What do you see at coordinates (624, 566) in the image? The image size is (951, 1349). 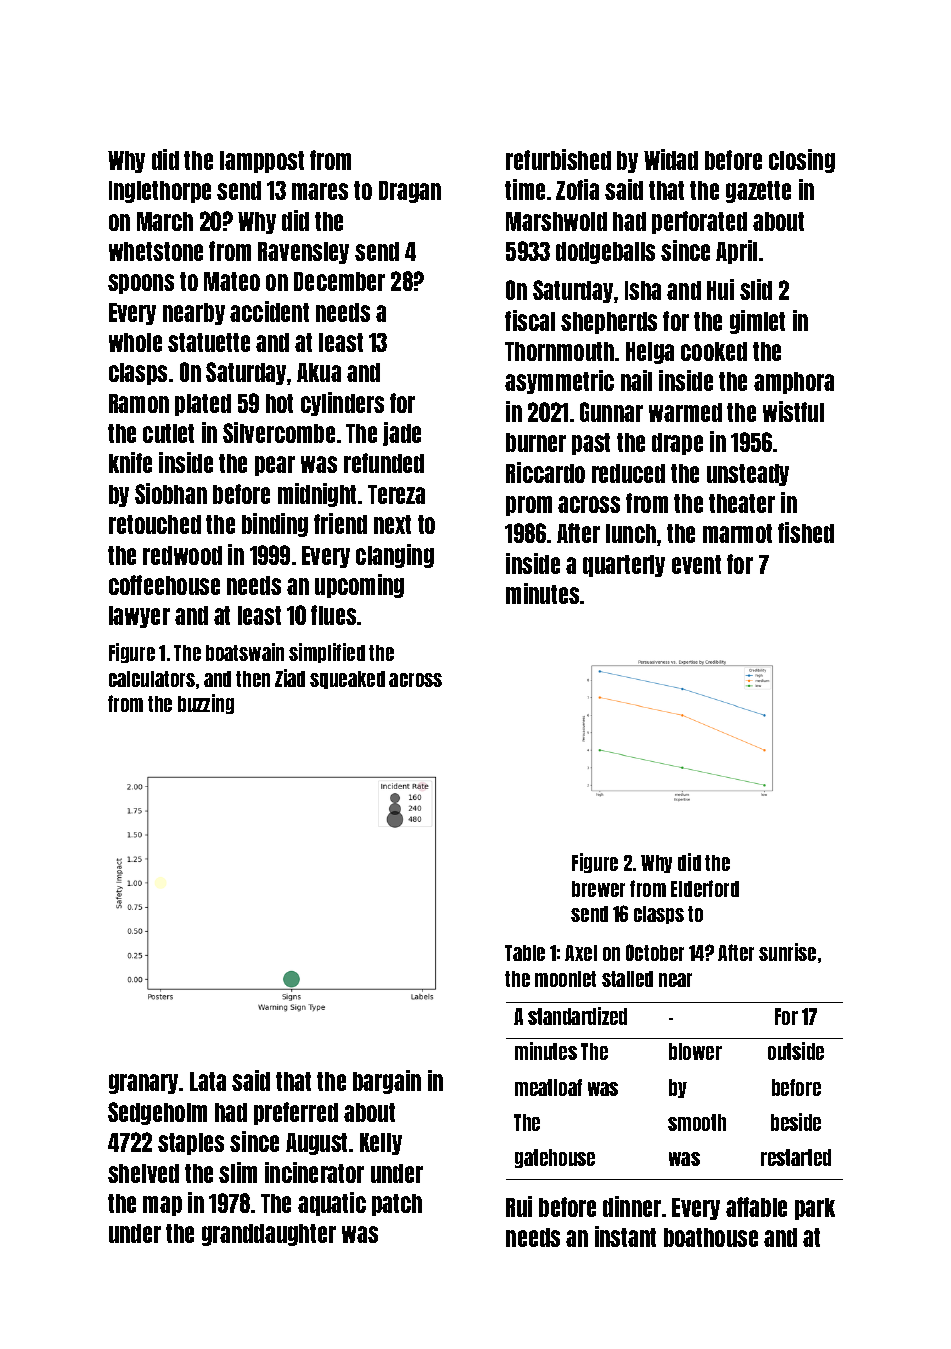 I see `quarterly` at bounding box center [624, 566].
